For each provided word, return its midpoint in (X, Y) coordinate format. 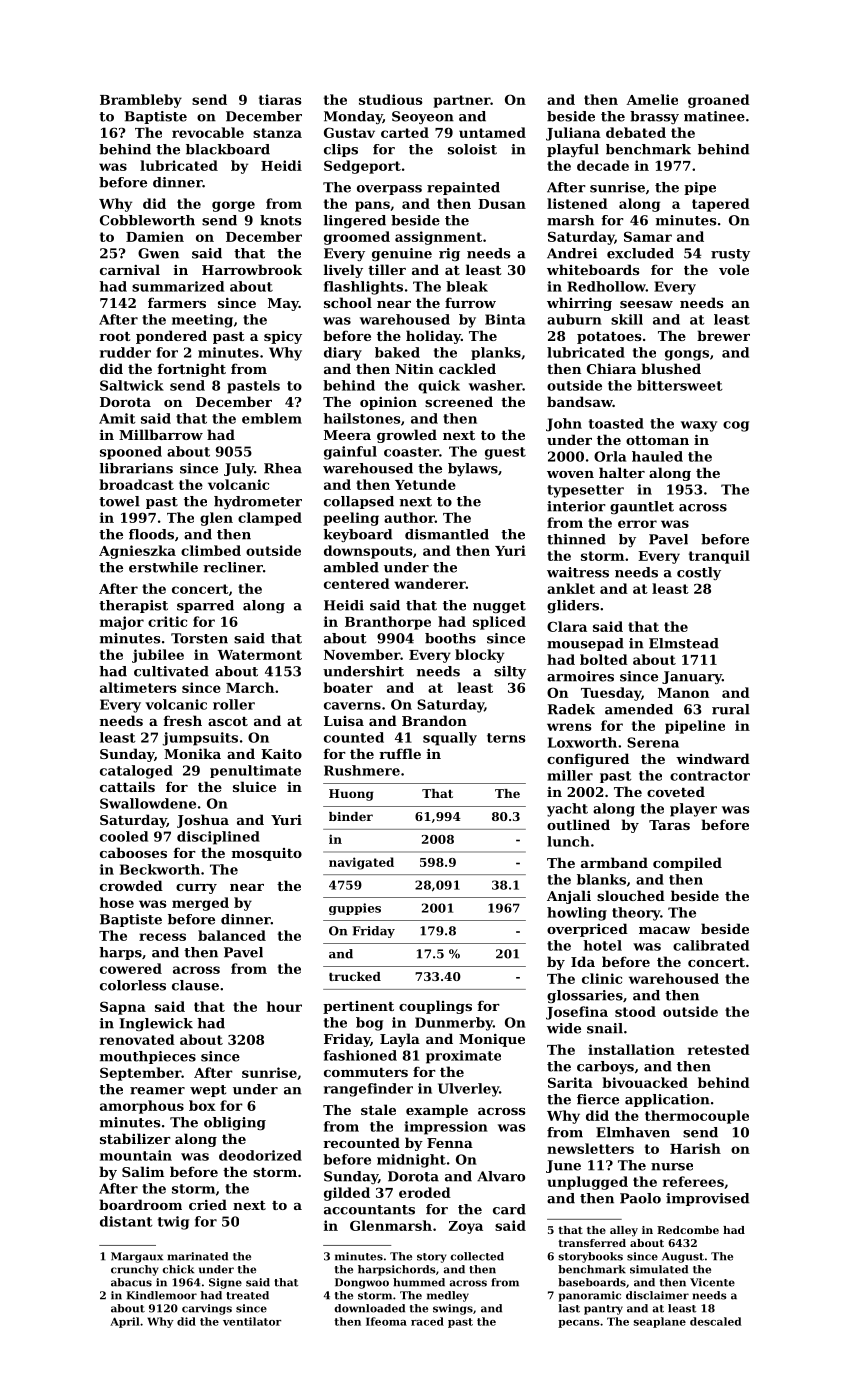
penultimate (255, 771)
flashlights (363, 288)
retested (719, 1049)
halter (622, 472)
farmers (177, 302)
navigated (361, 863)
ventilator (252, 1321)
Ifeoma (386, 1321)
